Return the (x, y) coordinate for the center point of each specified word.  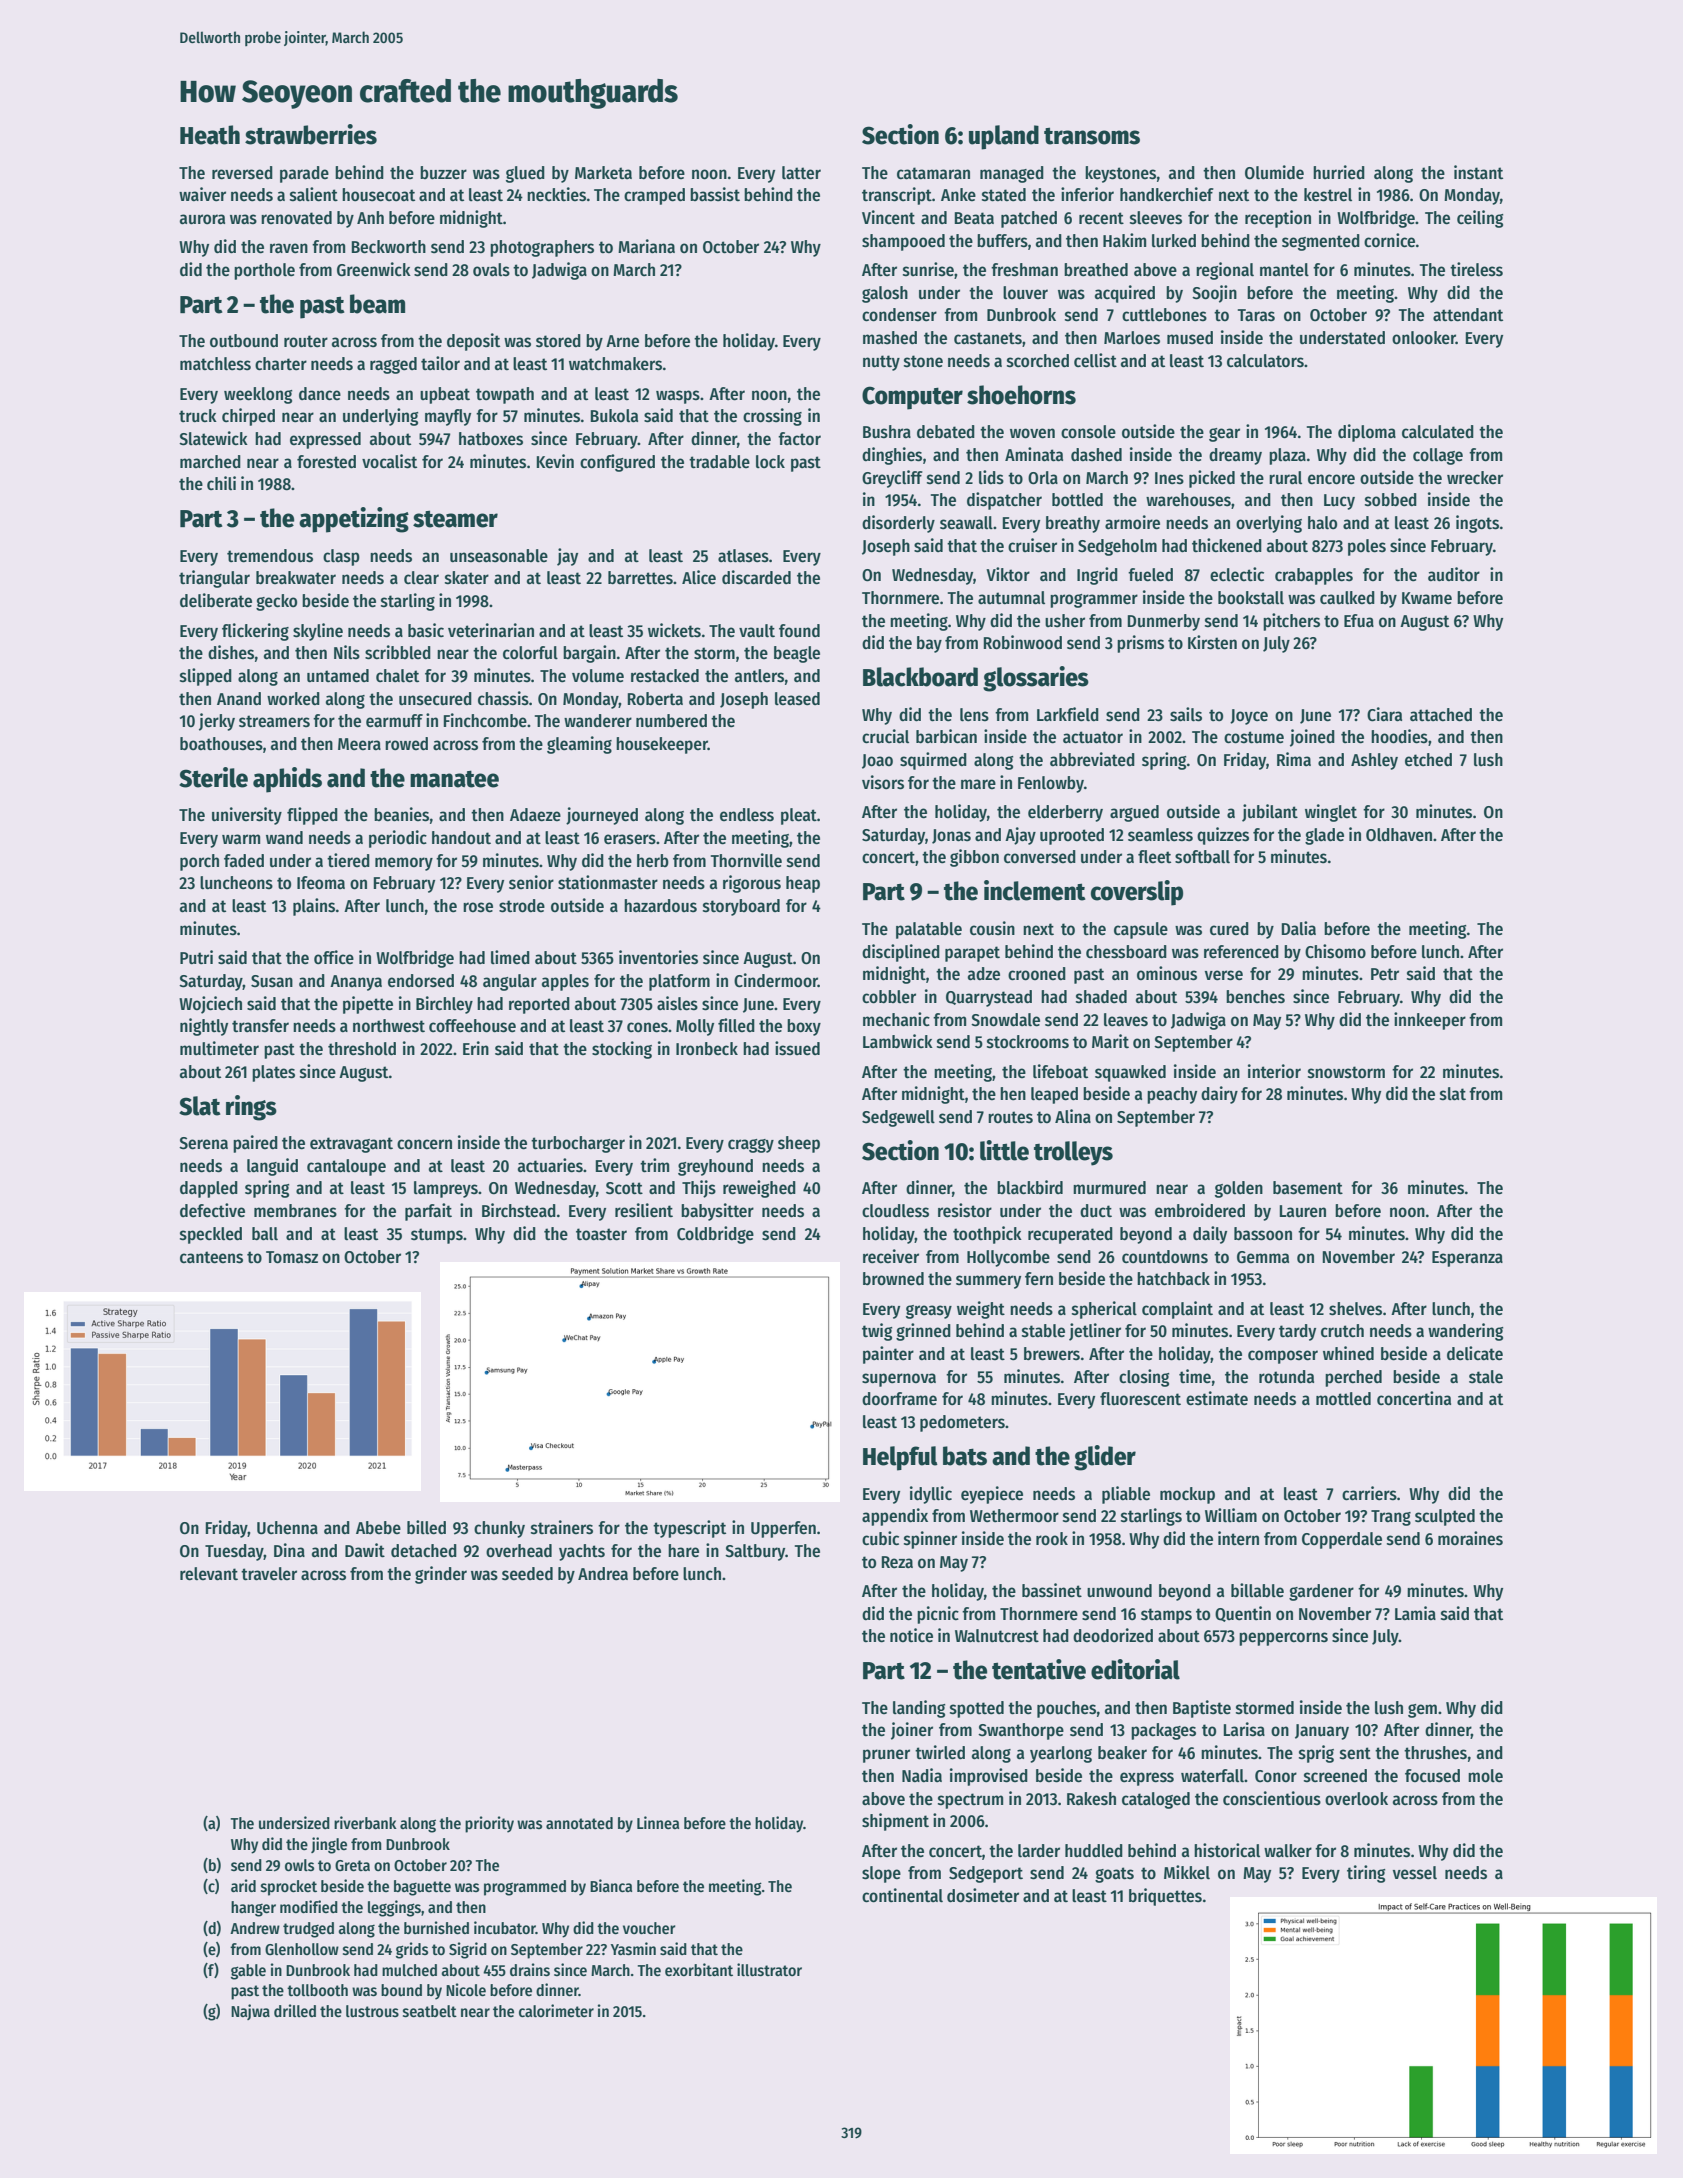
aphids (287, 780)
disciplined (901, 953)
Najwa (250, 2012)
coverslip (1137, 893)
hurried (1339, 172)
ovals (491, 270)
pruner (886, 1756)
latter (801, 173)
